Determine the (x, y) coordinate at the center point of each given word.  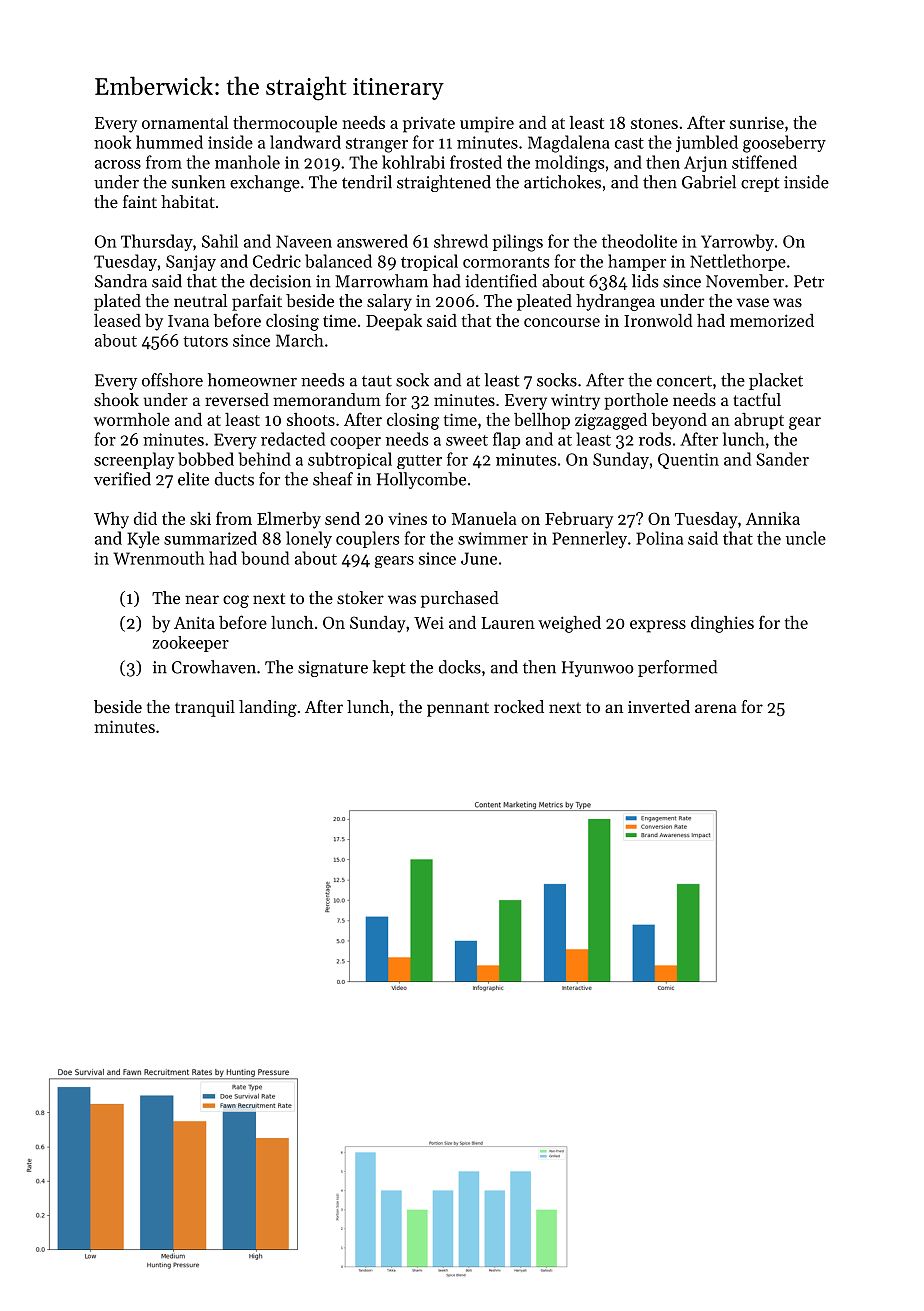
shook (116, 399)
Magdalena (569, 144)
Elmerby (289, 520)
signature (333, 669)
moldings (569, 163)
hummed (169, 142)
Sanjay (191, 263)
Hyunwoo (598, 669)
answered (372, 241)
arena (716, 708)
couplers (367, 539)
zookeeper (191, 644)
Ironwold (658, 320)
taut (377, 381)
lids (645, 281)
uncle (806, 538)
